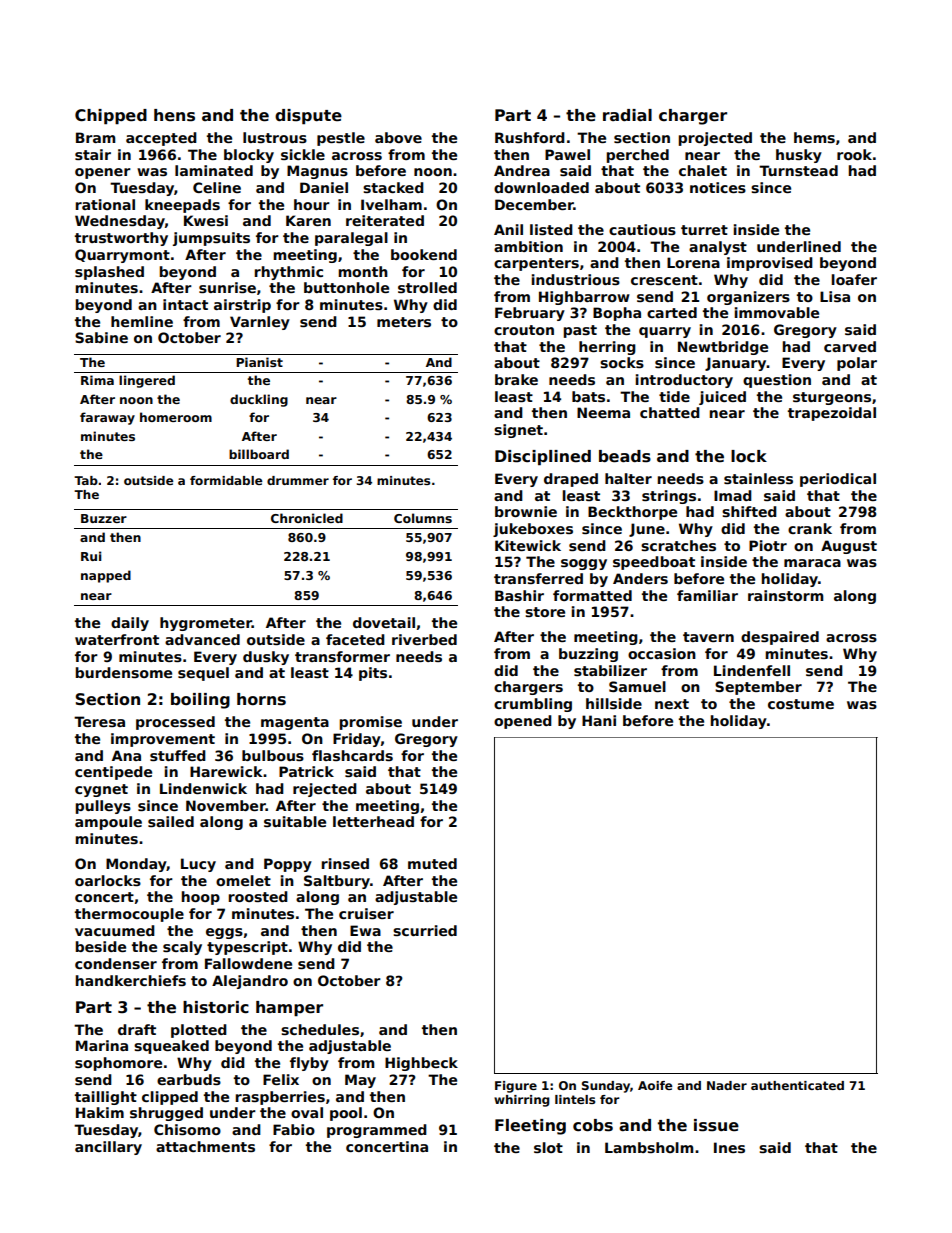 Image resolution: width=952 pixels, height=1233 pixels. What do you see at coordinates (655, 1085) in the image?
I see `Aoife` at bounding box center [655, 1085].
